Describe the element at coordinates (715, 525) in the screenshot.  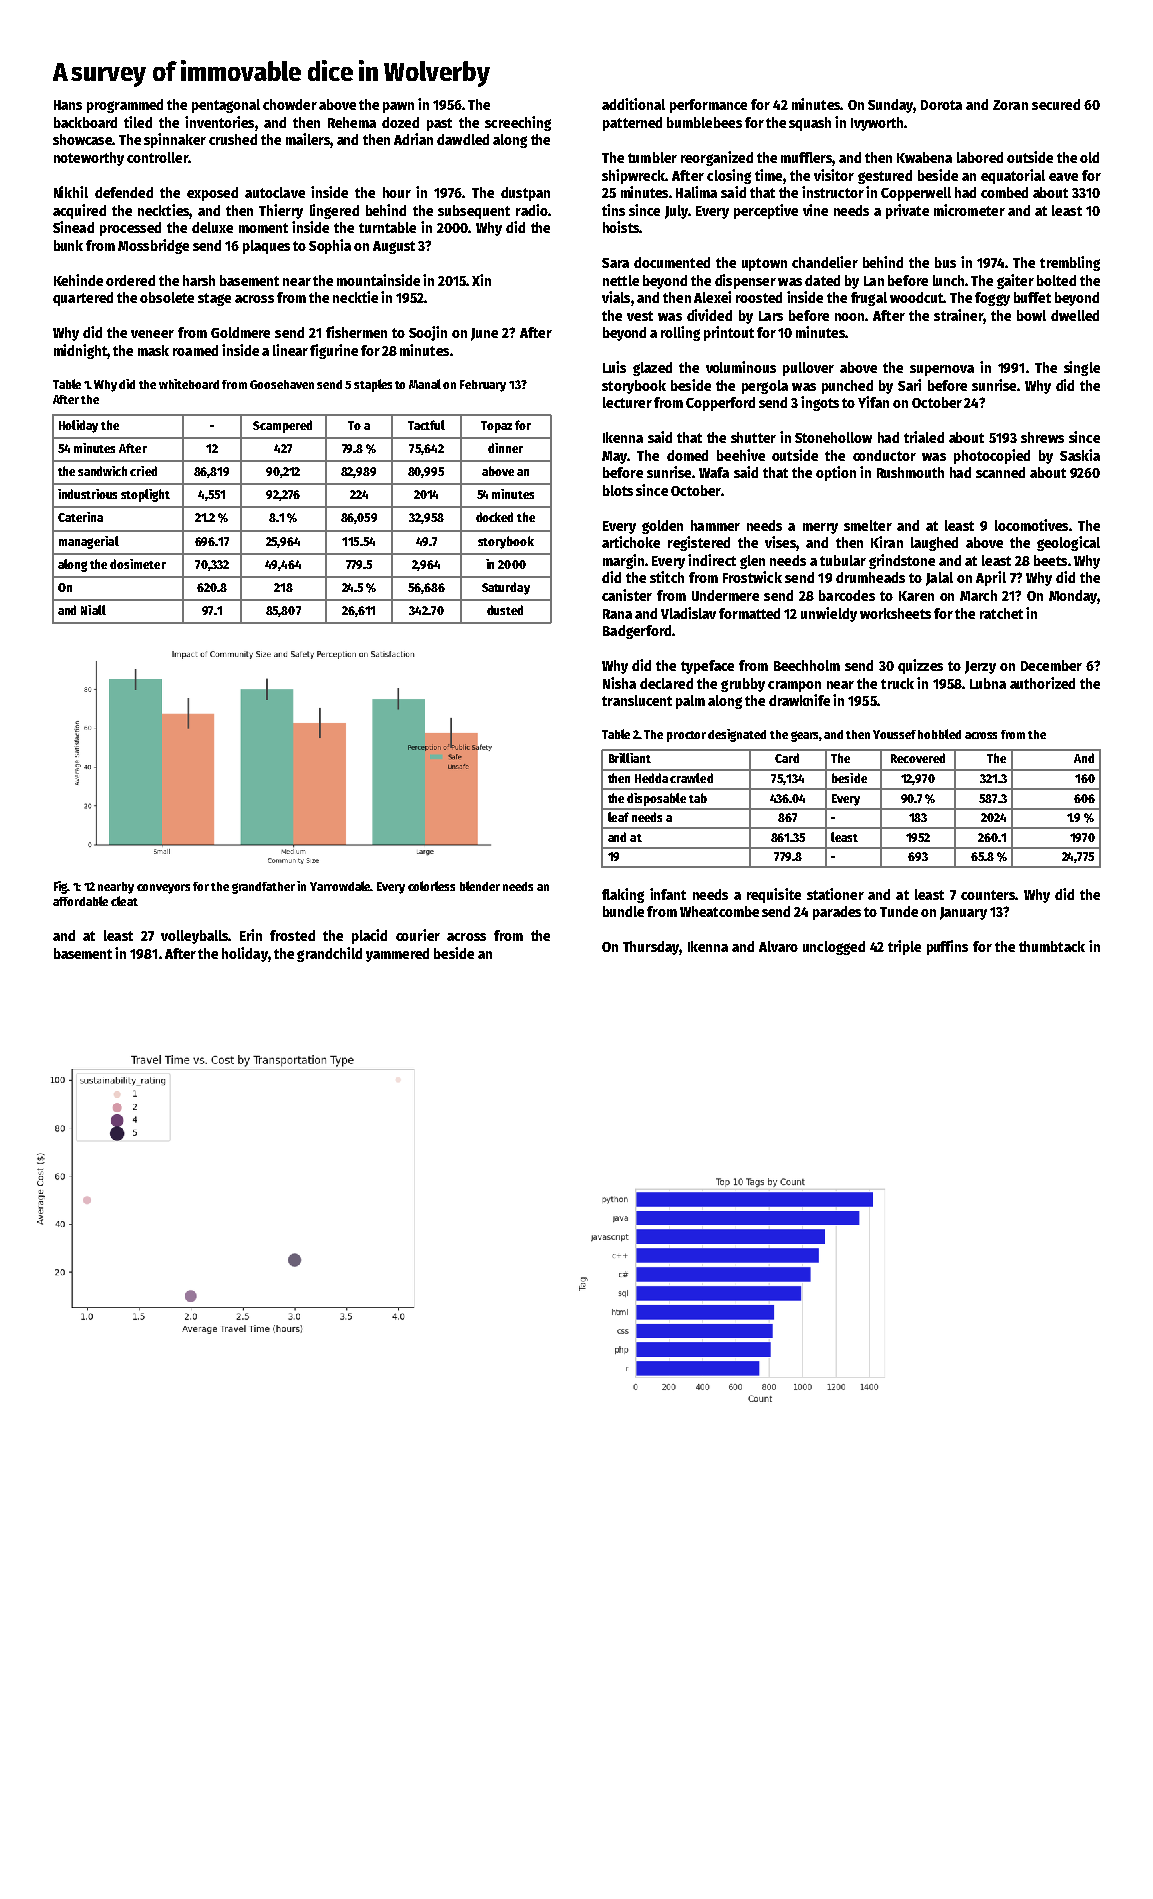
I see `hammer` at that location.
